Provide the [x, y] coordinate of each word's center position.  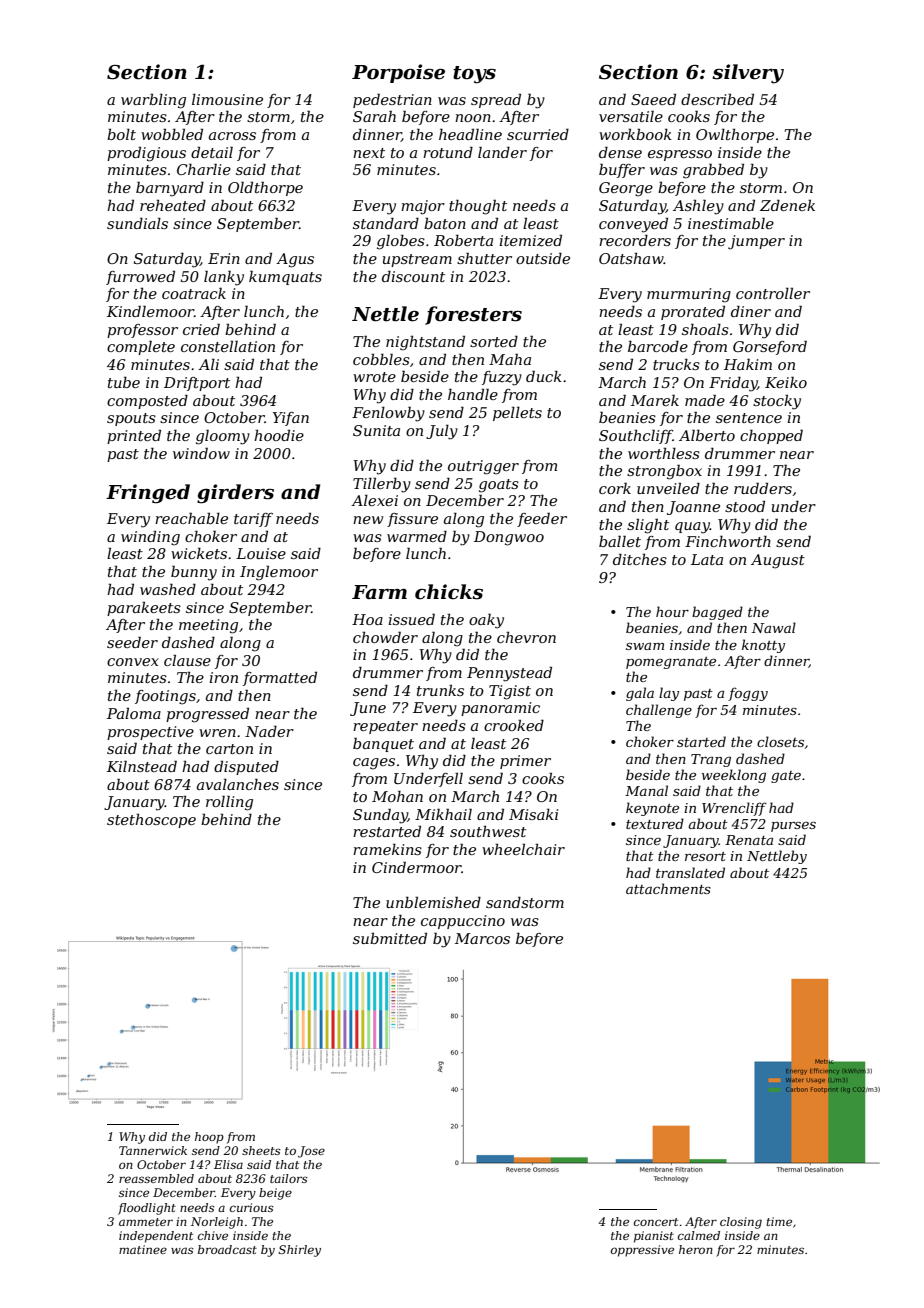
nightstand [425, 343]
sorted [494, 341]
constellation [228, 346]
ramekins [387, 849]
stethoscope [151, 821]
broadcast [227, 1249]
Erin [224, 258]
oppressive [642, 1251]
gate [786, 777]
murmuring [689, 295]
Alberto [707, 435]
